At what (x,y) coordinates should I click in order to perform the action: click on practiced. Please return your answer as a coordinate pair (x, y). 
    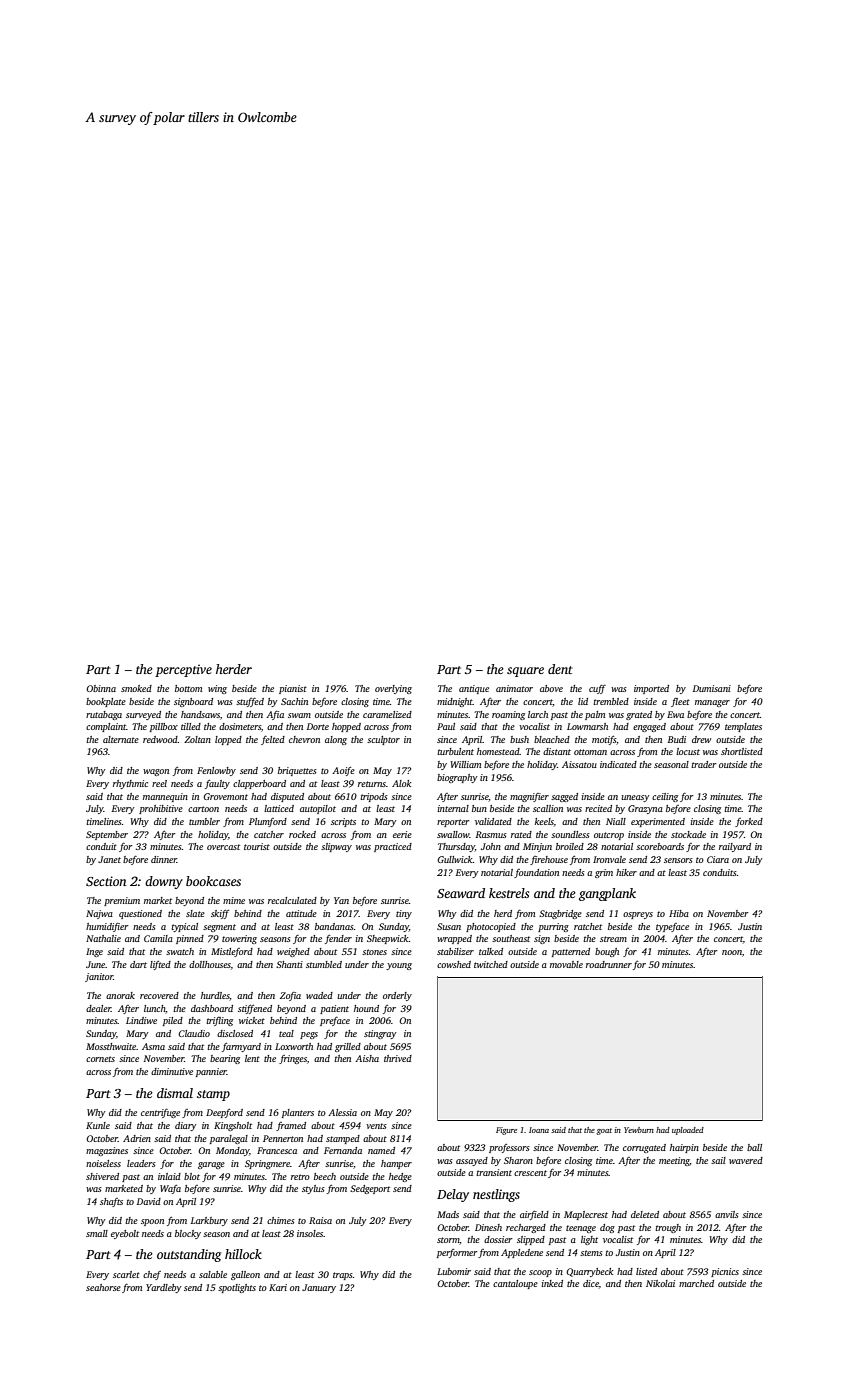
    Looking at the image, I should click on (393, 847).
